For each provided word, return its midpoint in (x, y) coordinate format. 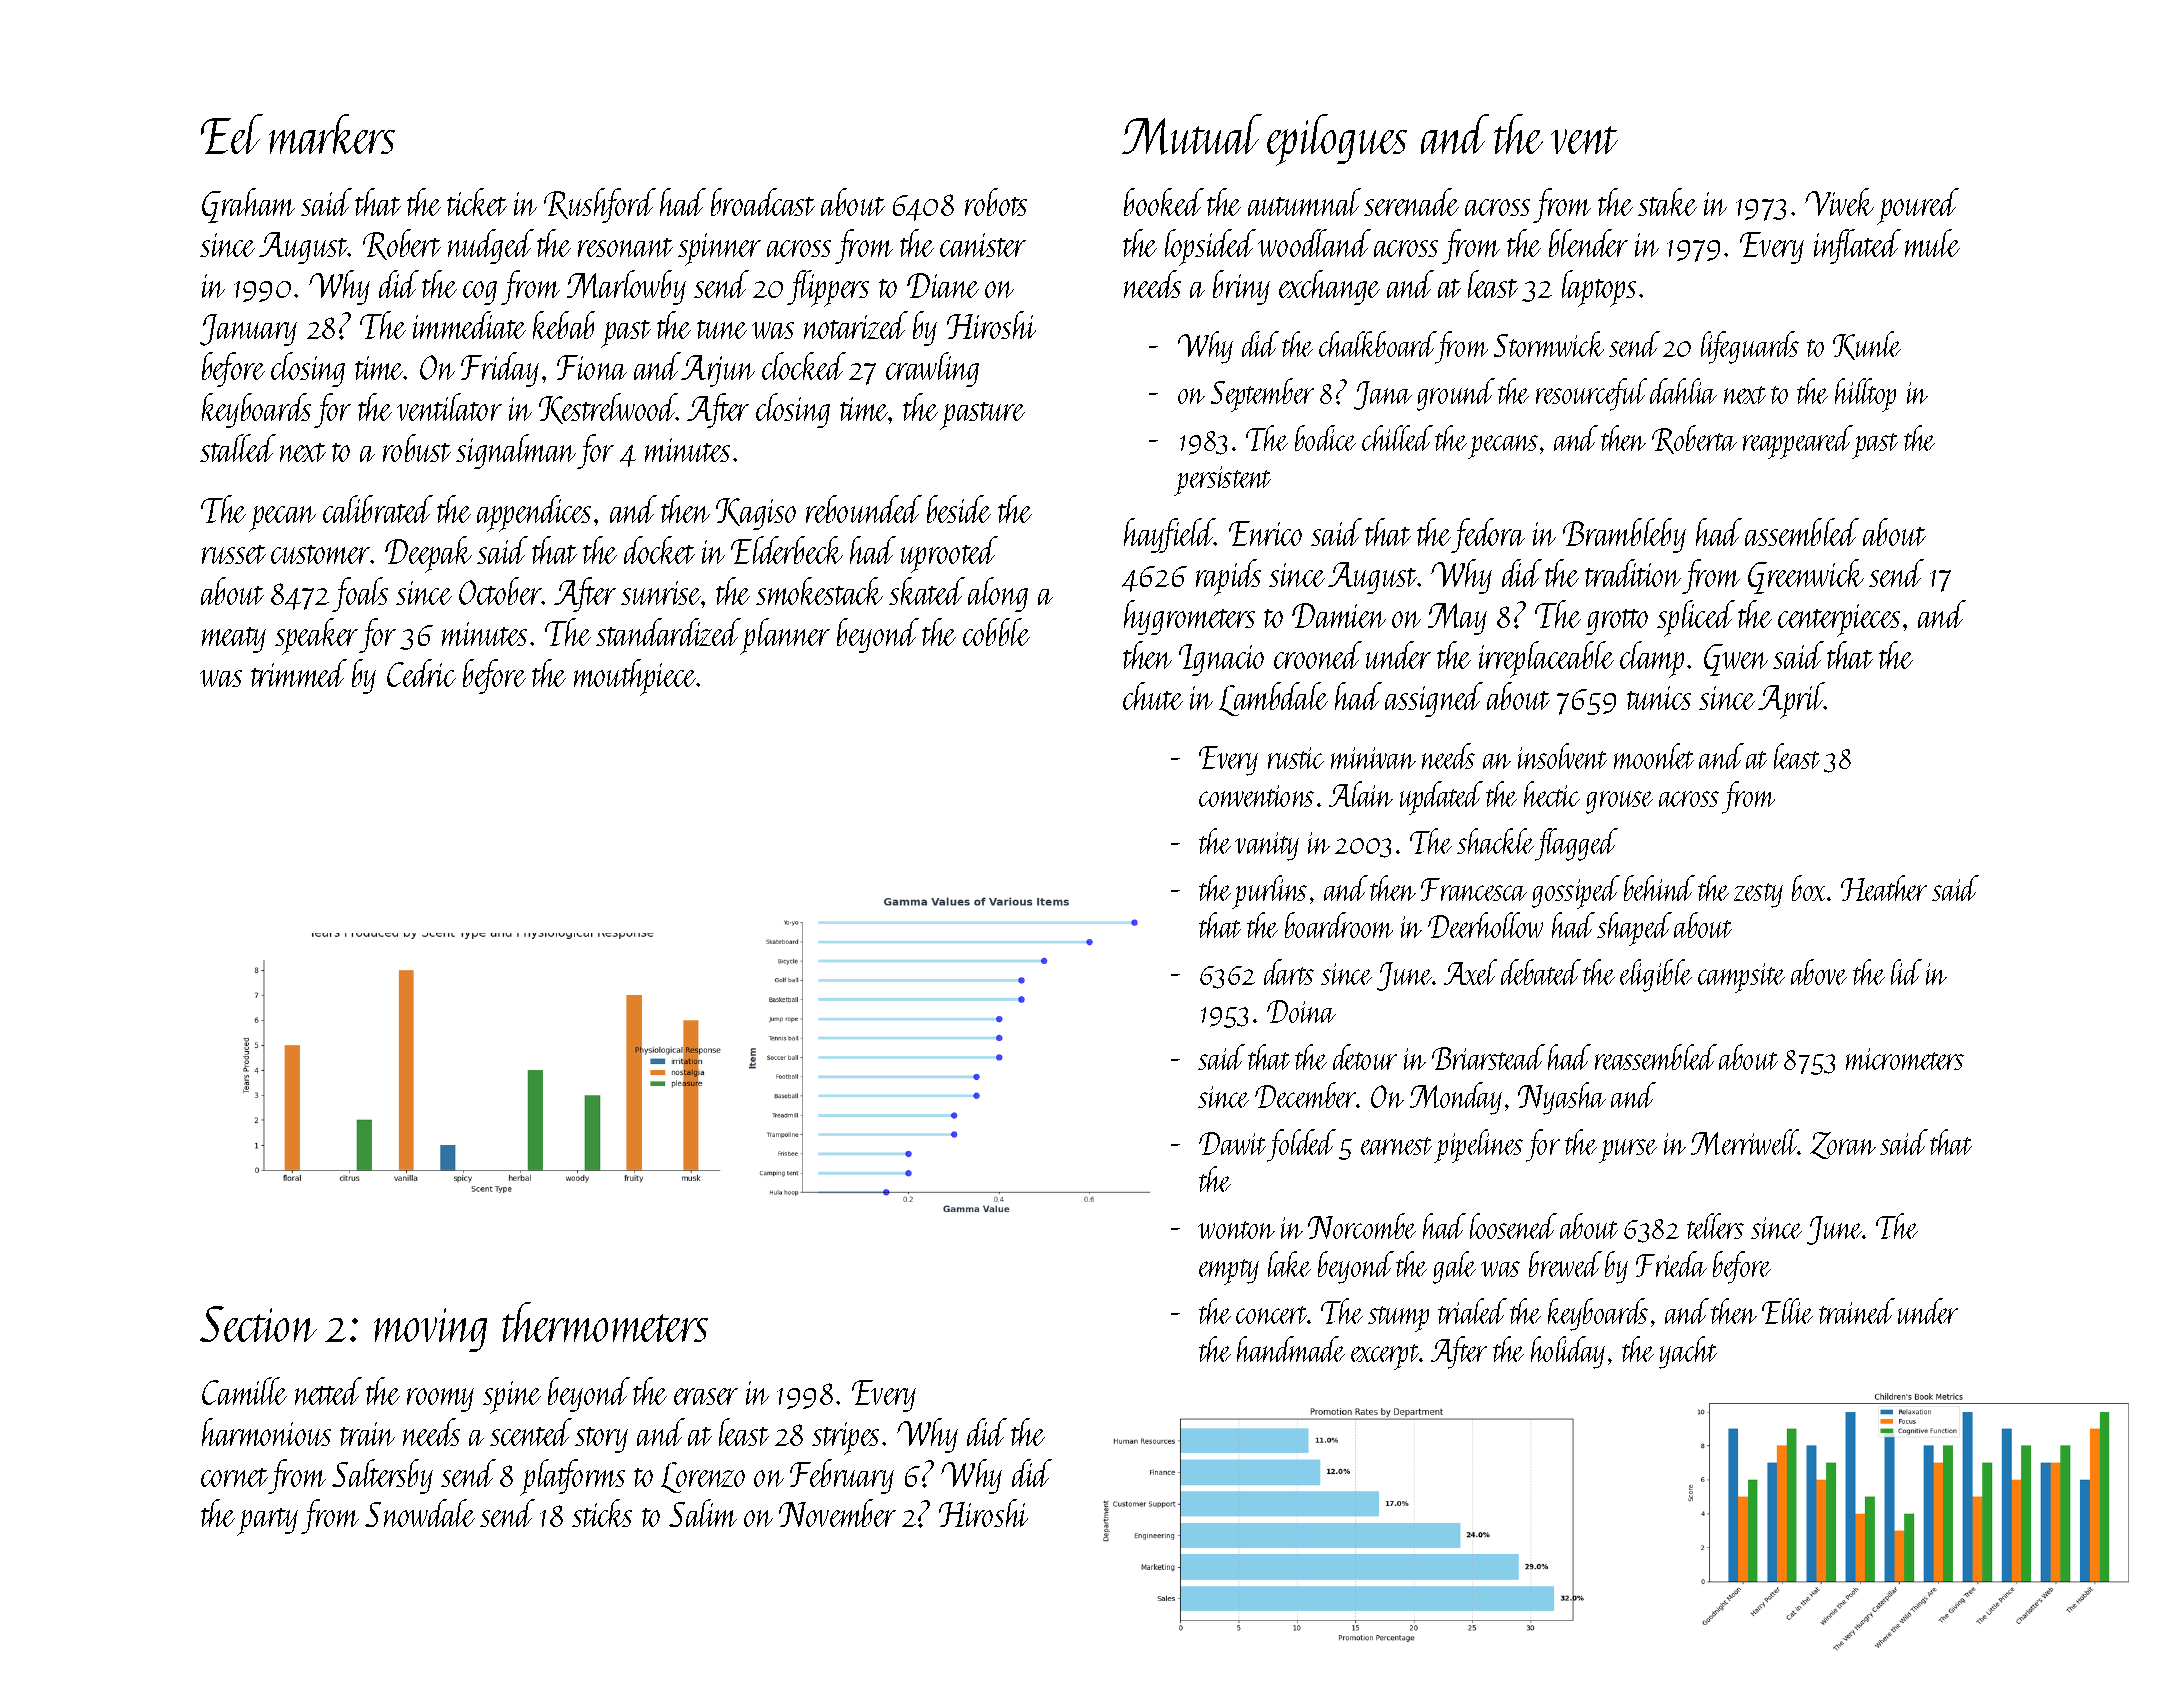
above (1819, 972)
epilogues (1337, 140)
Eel (232, 134)
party (267, 1522)
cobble (996, 632)
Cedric (421, 673)
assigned (1434, 699)
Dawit (1232, 1143)
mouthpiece (635, 677)
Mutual (1192, 134)
